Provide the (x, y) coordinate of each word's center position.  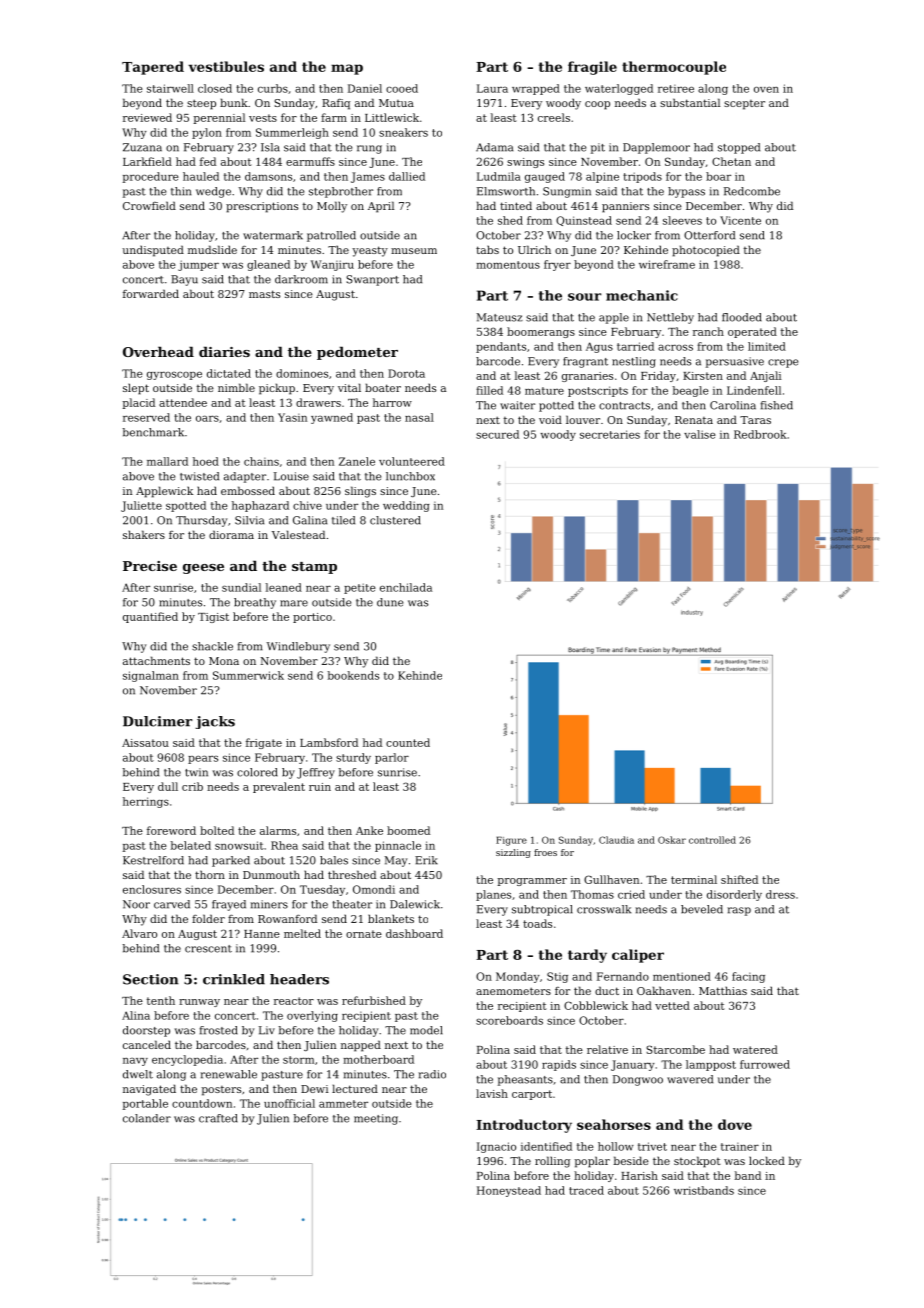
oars (207, 418)
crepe (783, 363)
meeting (376, 1119)
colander (147, 1118)
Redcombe (752, 191)
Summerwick (248, 675)
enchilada (406, 587)
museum (414, 251)
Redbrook (760, 434)
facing (748, 977)
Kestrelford (153, 860)
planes (493, 895)
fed (208, 161)
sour (584, 297)
